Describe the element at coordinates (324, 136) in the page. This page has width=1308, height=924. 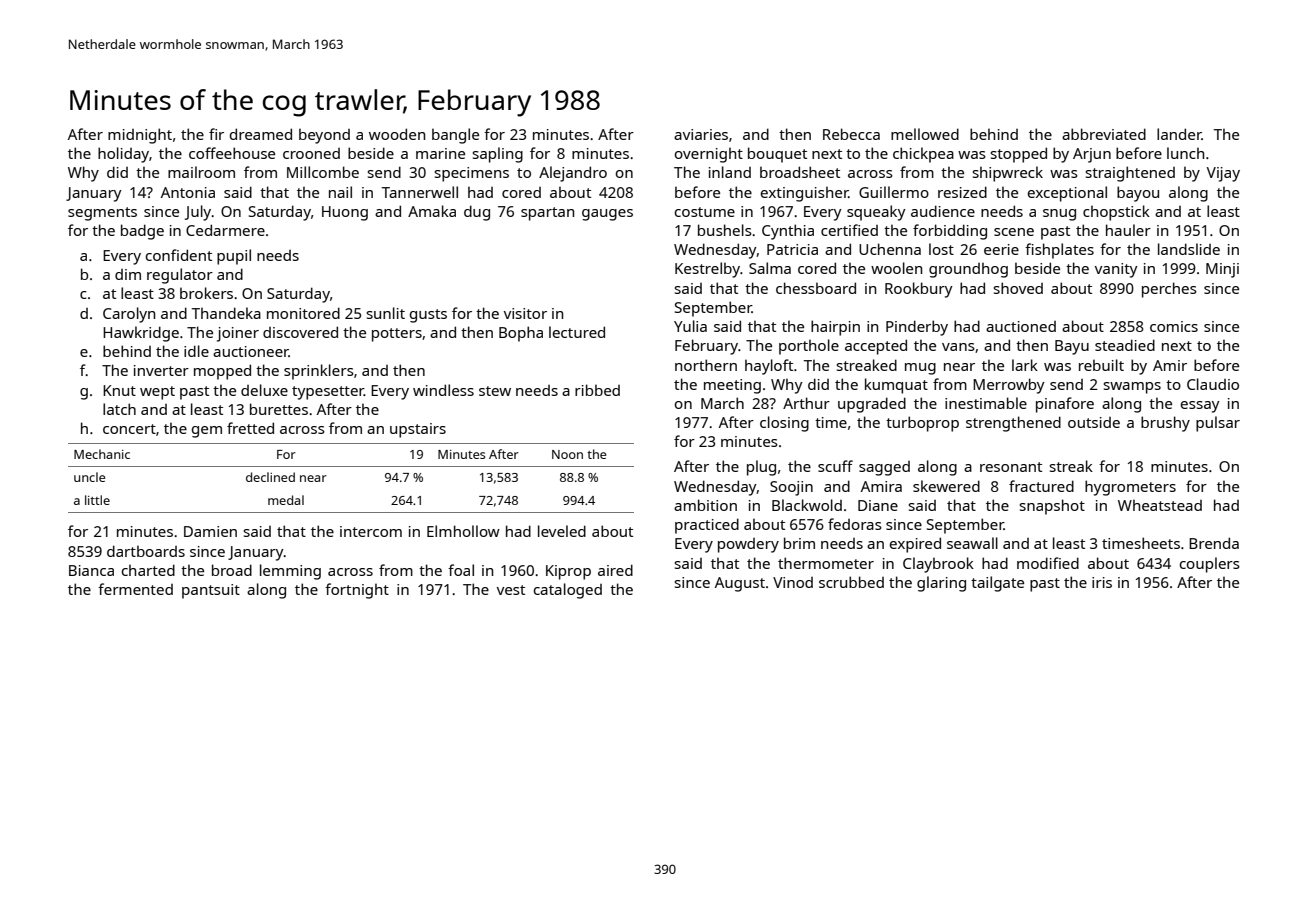
I see `beyond` at that location.
